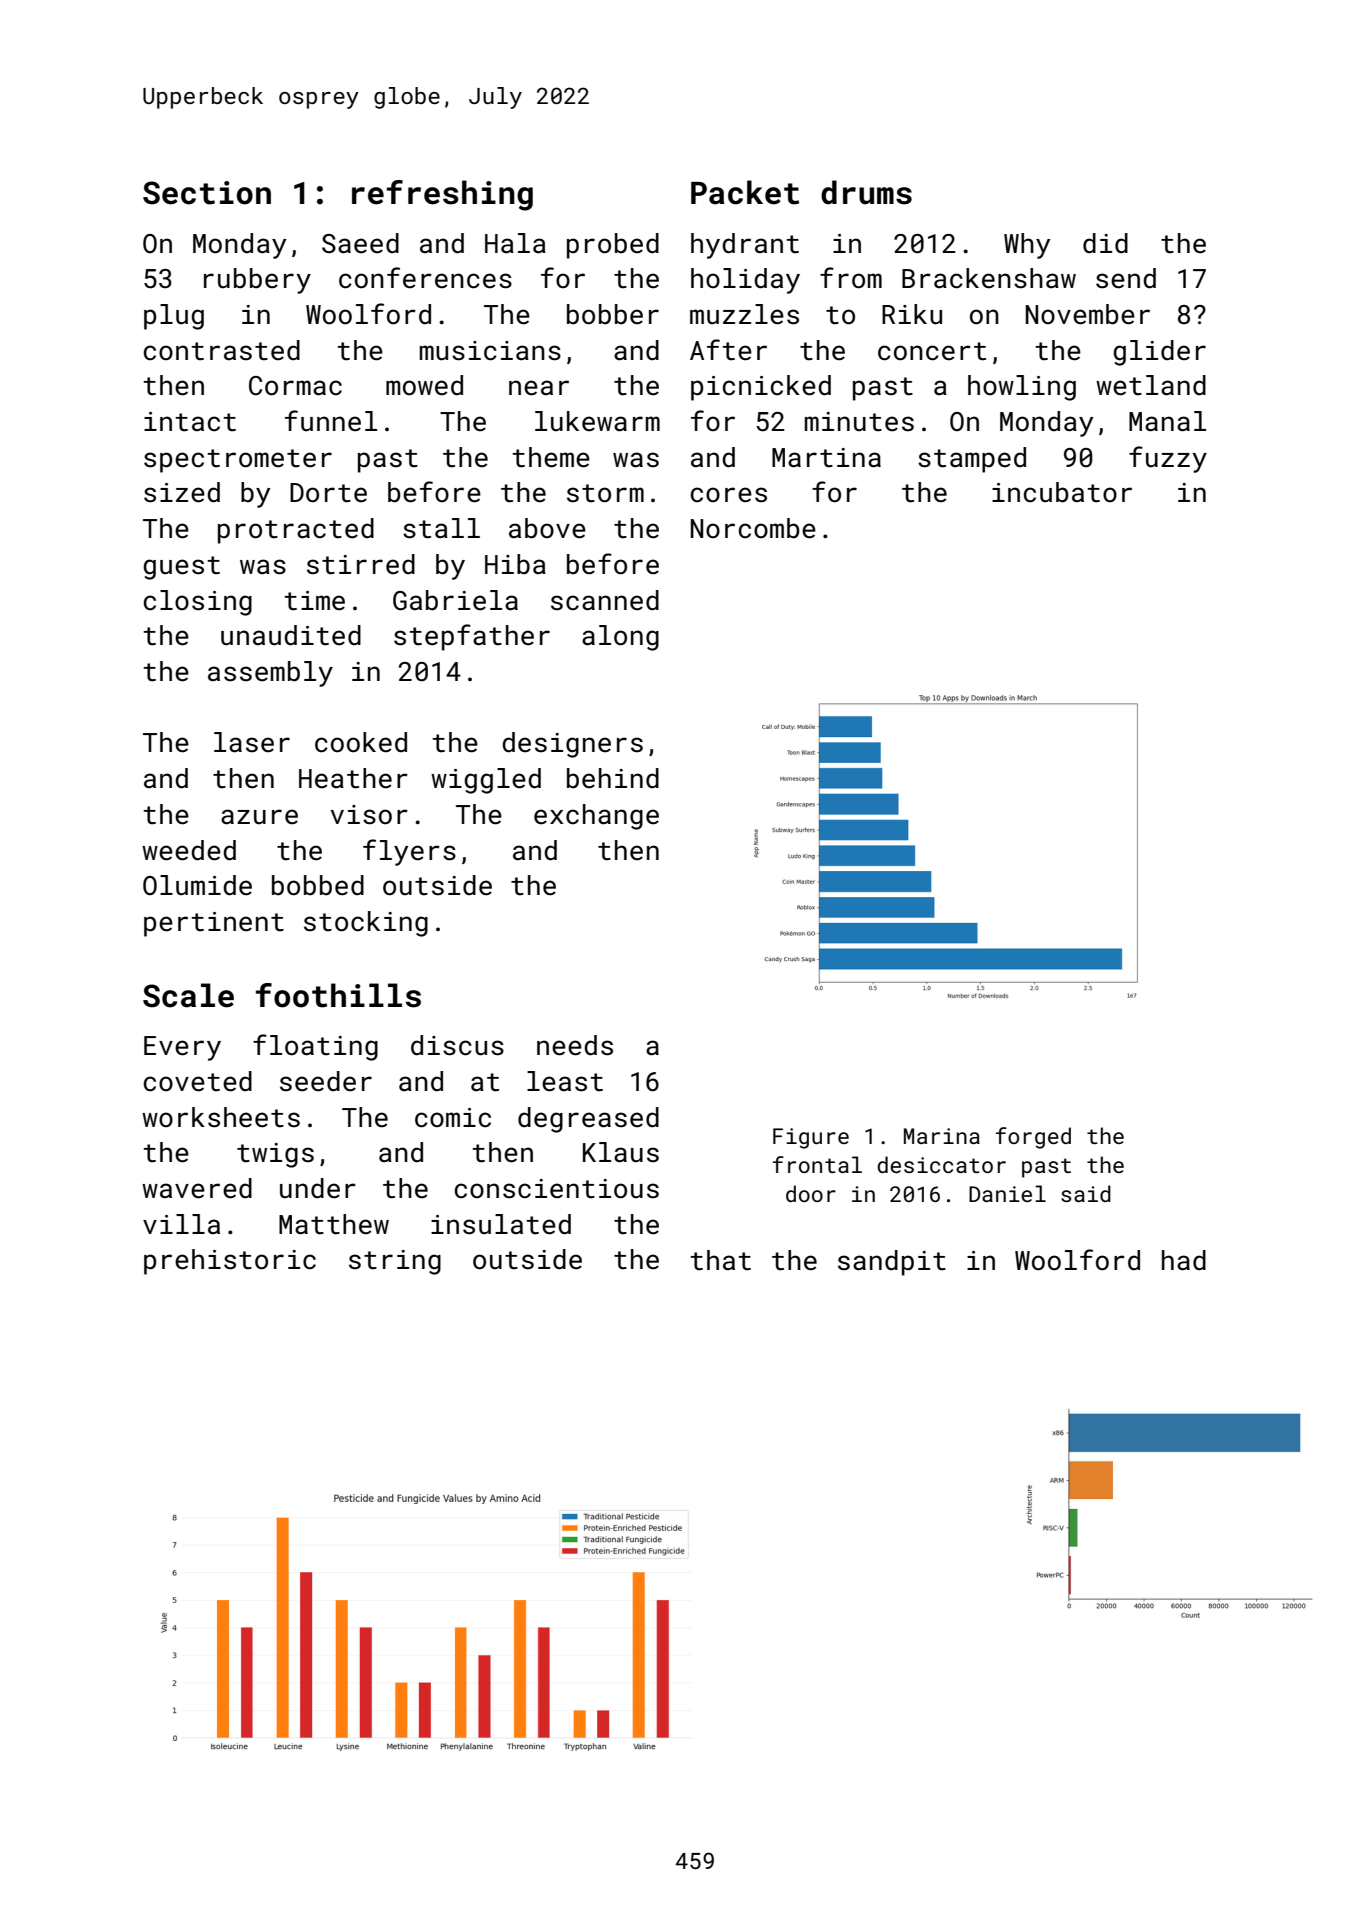  Describe the element at coordinates (230, 1262) in the screenshot. I see `prehistoric` at that location.
